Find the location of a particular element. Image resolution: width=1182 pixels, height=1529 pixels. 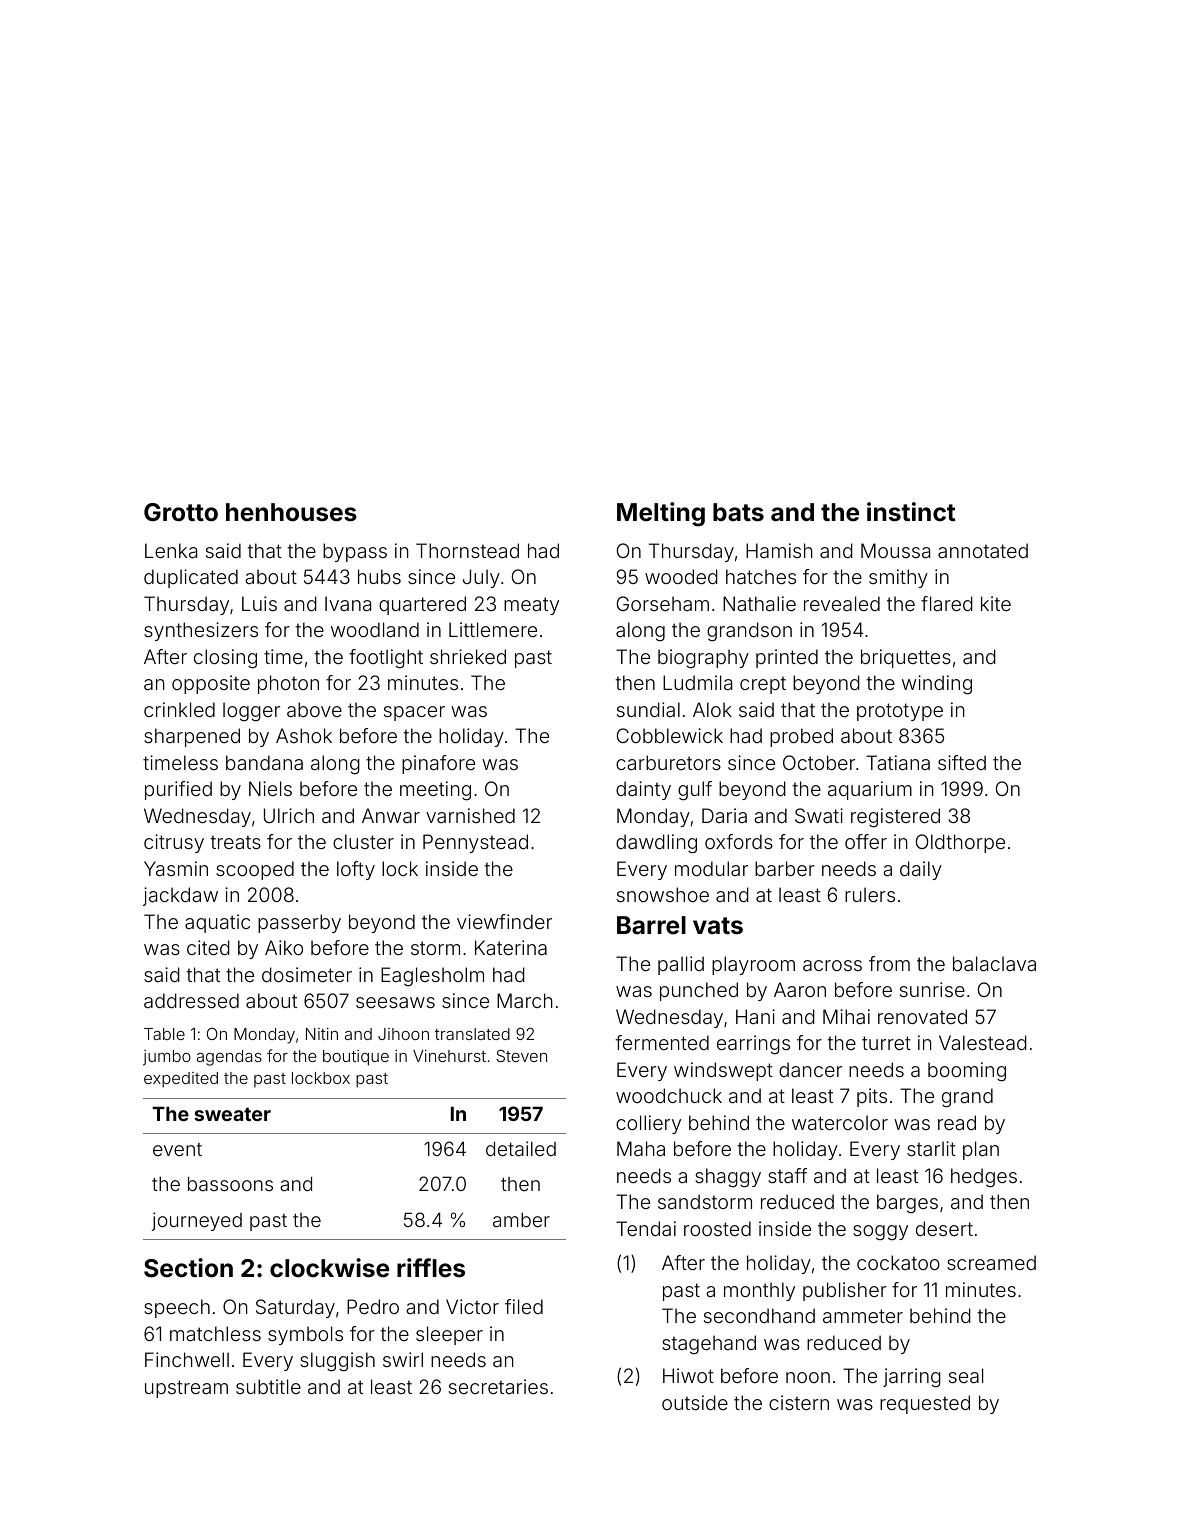

Pennystead is located at coordinates (475, 843).
